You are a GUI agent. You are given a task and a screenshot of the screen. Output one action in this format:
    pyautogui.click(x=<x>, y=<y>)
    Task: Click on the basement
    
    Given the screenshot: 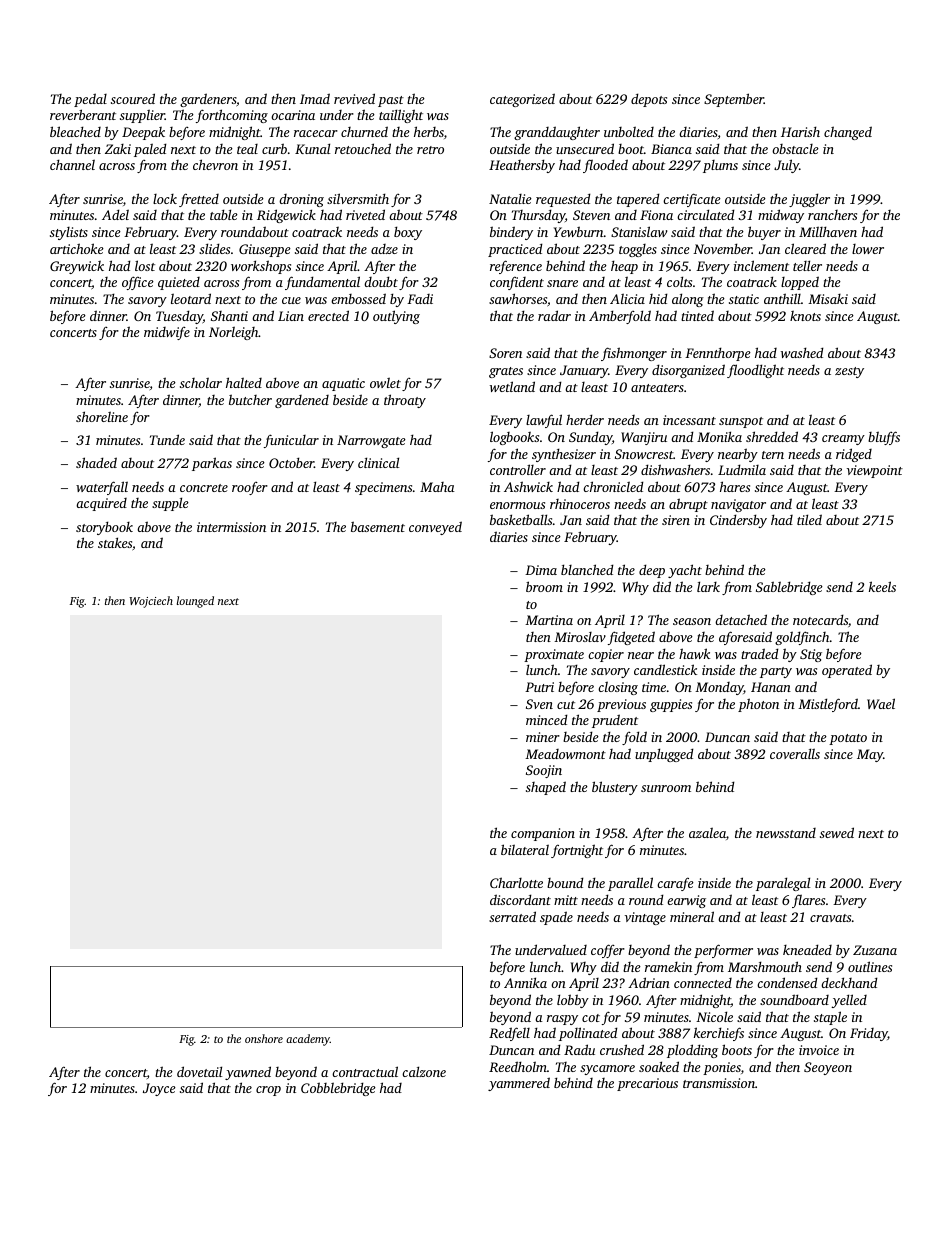 What is the action you would take?
    pyautogui.click(x=378, y=526)
